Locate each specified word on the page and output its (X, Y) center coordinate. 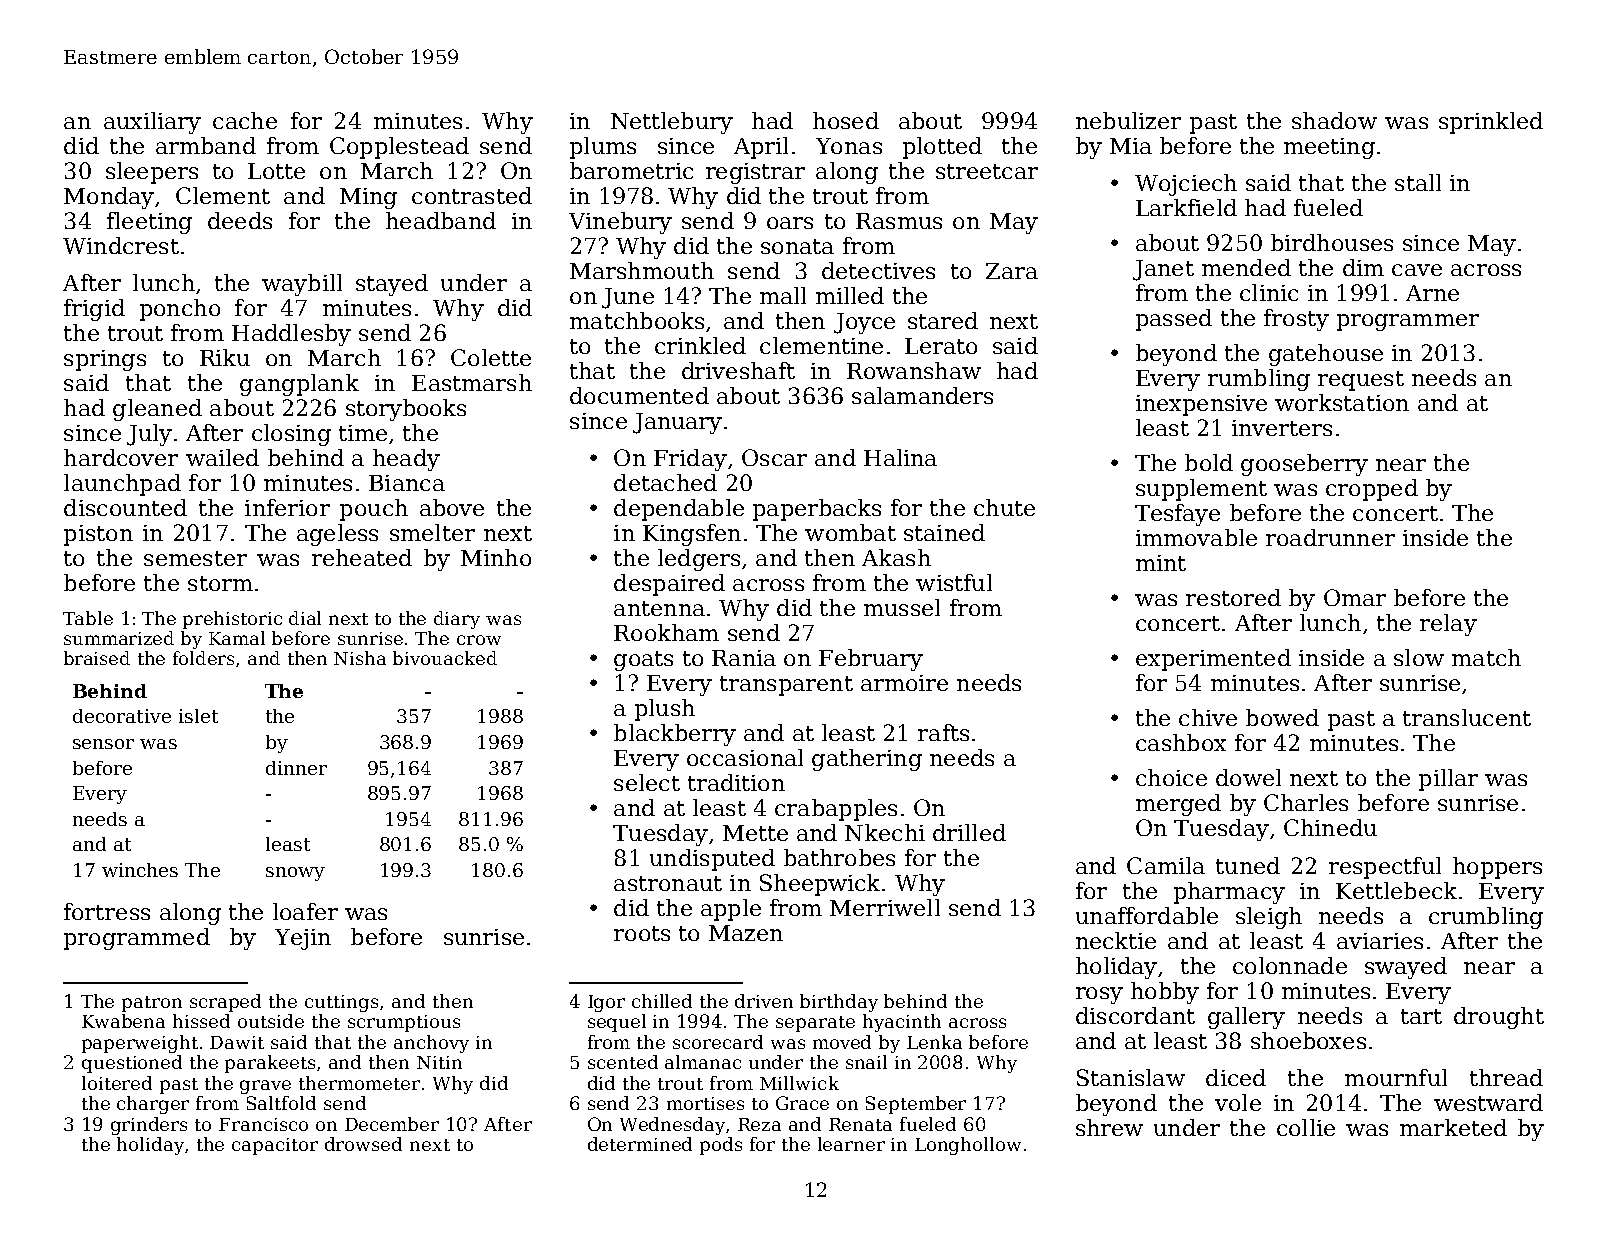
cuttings (341, 1003)
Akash (896, 557)
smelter (432, 532)
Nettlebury (672, 123)
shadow (1334, 120)
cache (245, 120)
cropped (1372, 490)
